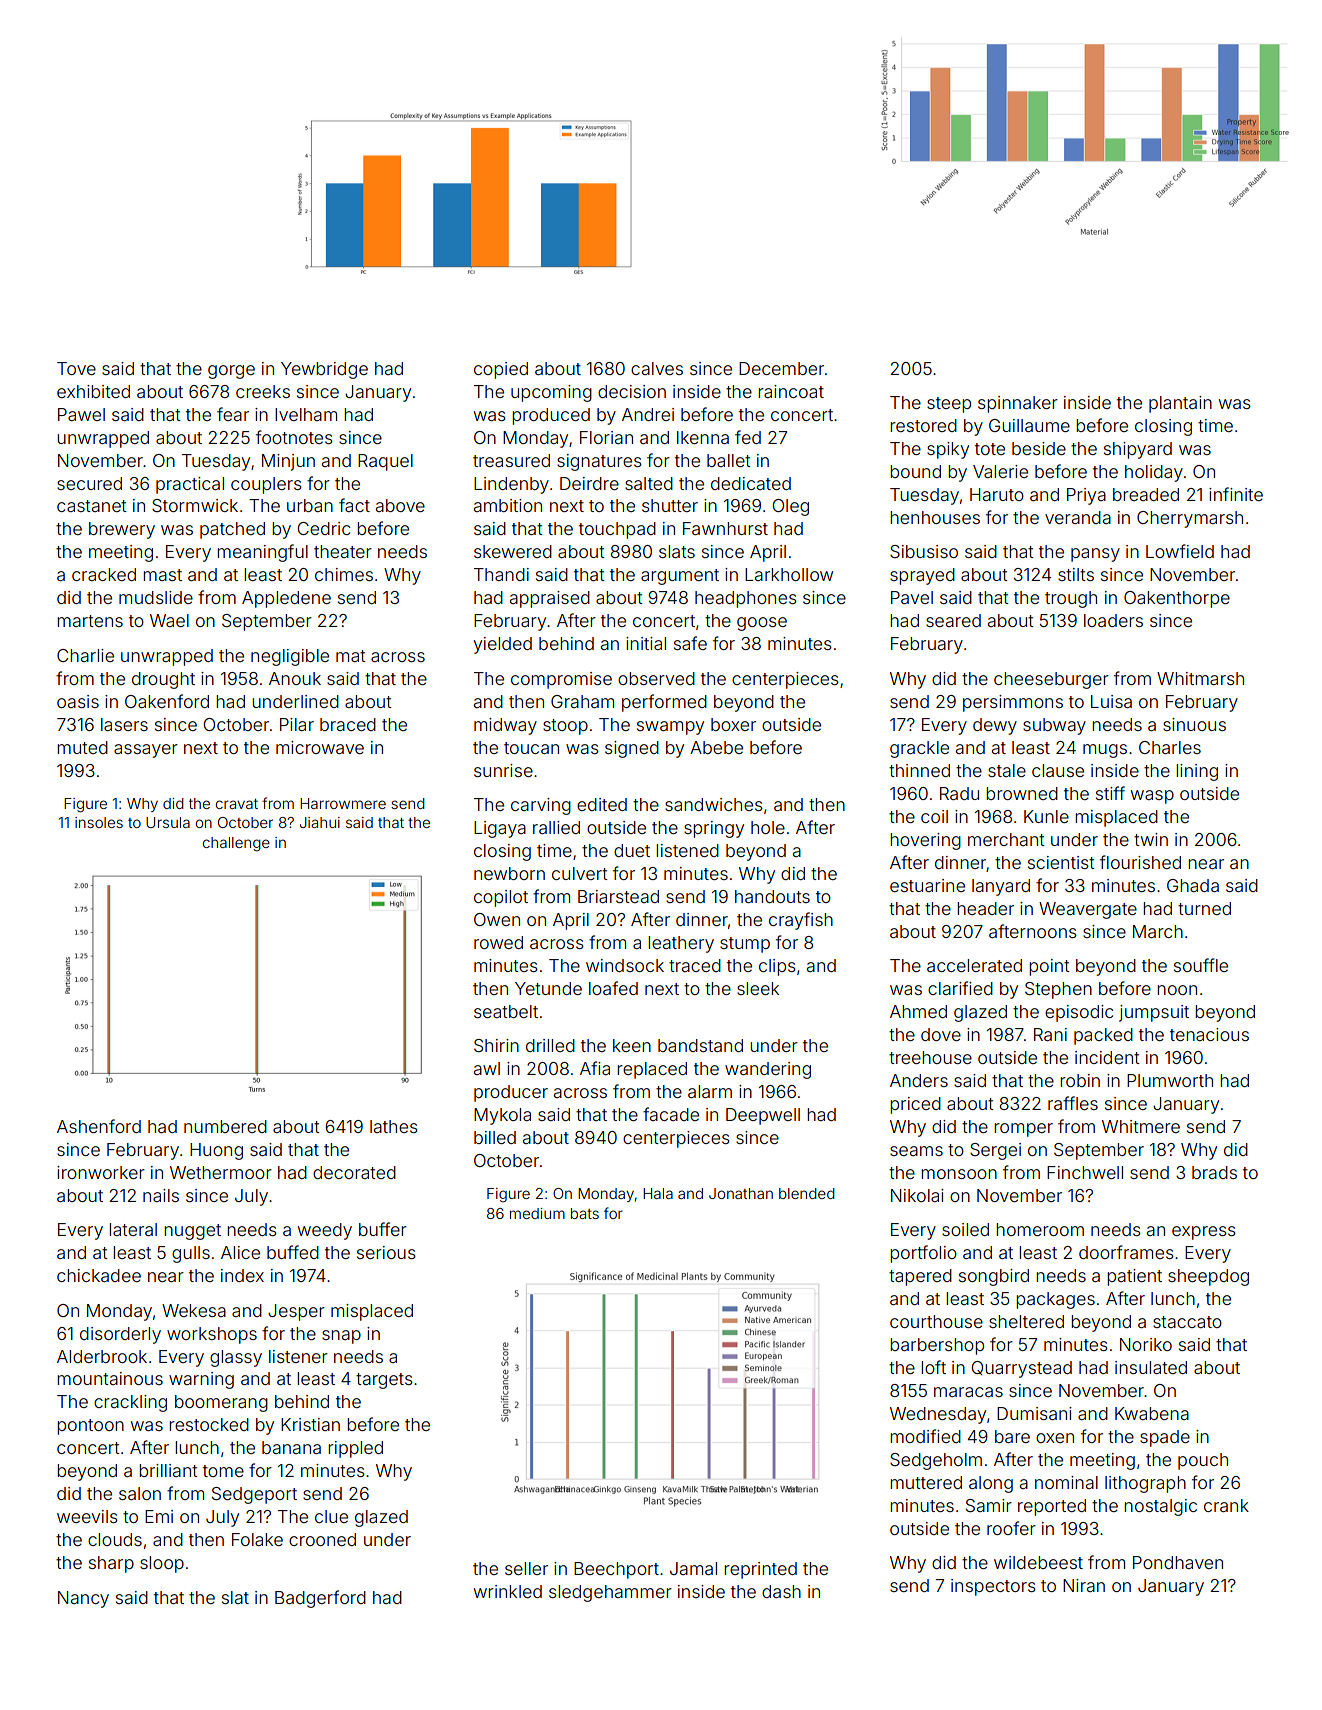 This screenshot has height=1710, width=1322. I want to click on chimes, so click(344, 574).
